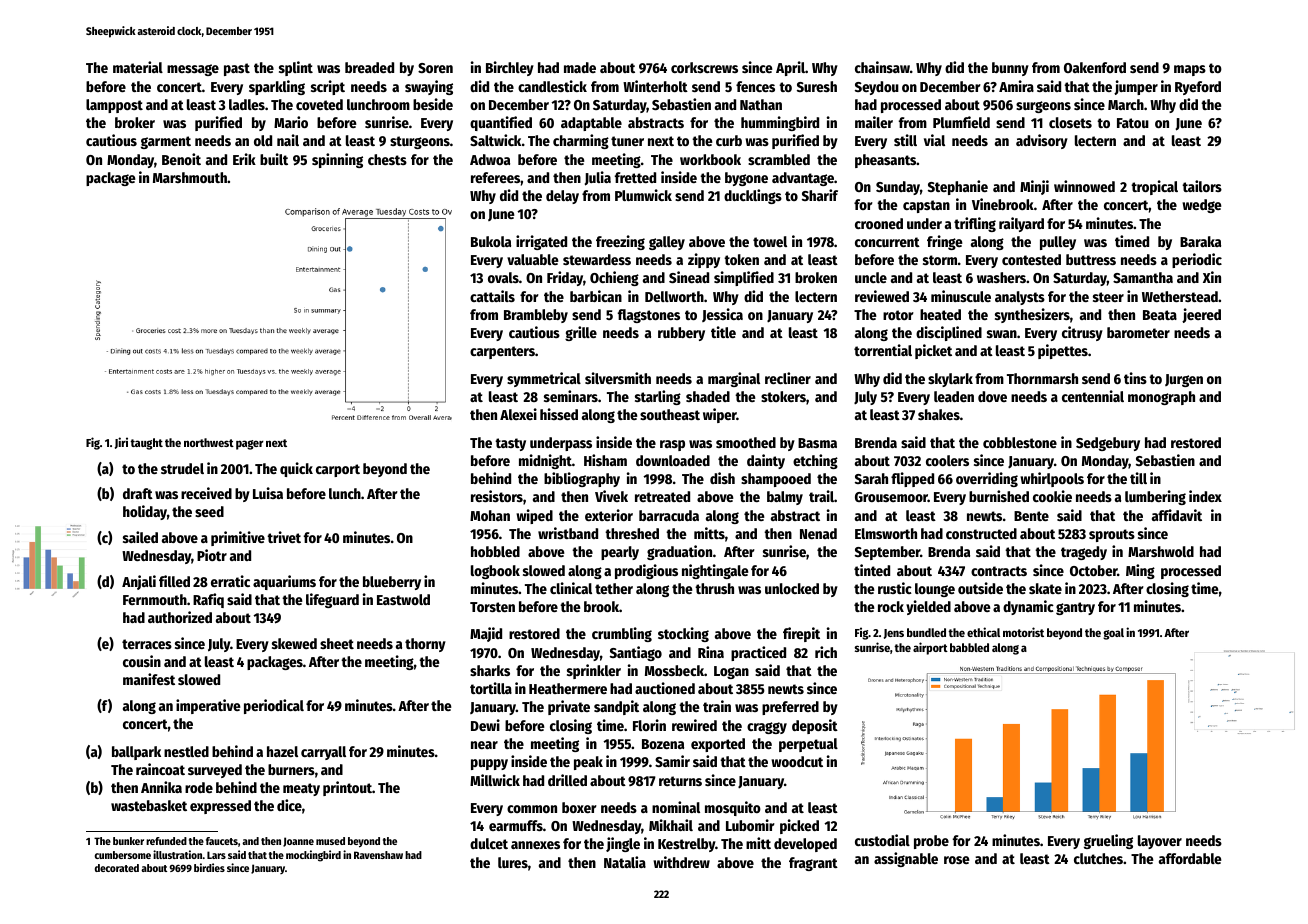  What do you see at coordinates (1160, 842) in the screenshot?
I see `layover` at bounding box center [1160, 842].
